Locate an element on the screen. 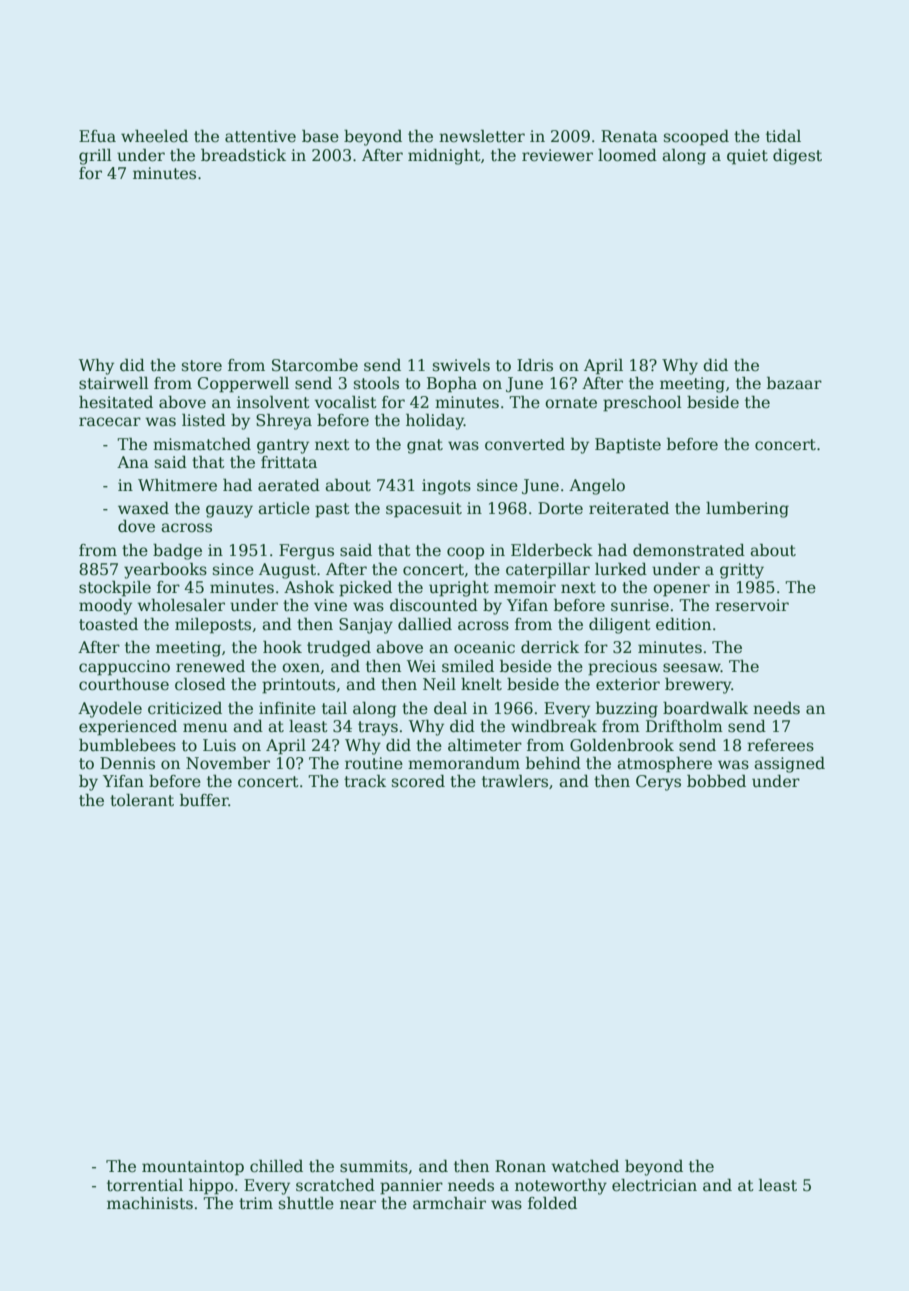 The height and width of the screenshot is (1291, 909). store is located at coordinates (202, 366).
